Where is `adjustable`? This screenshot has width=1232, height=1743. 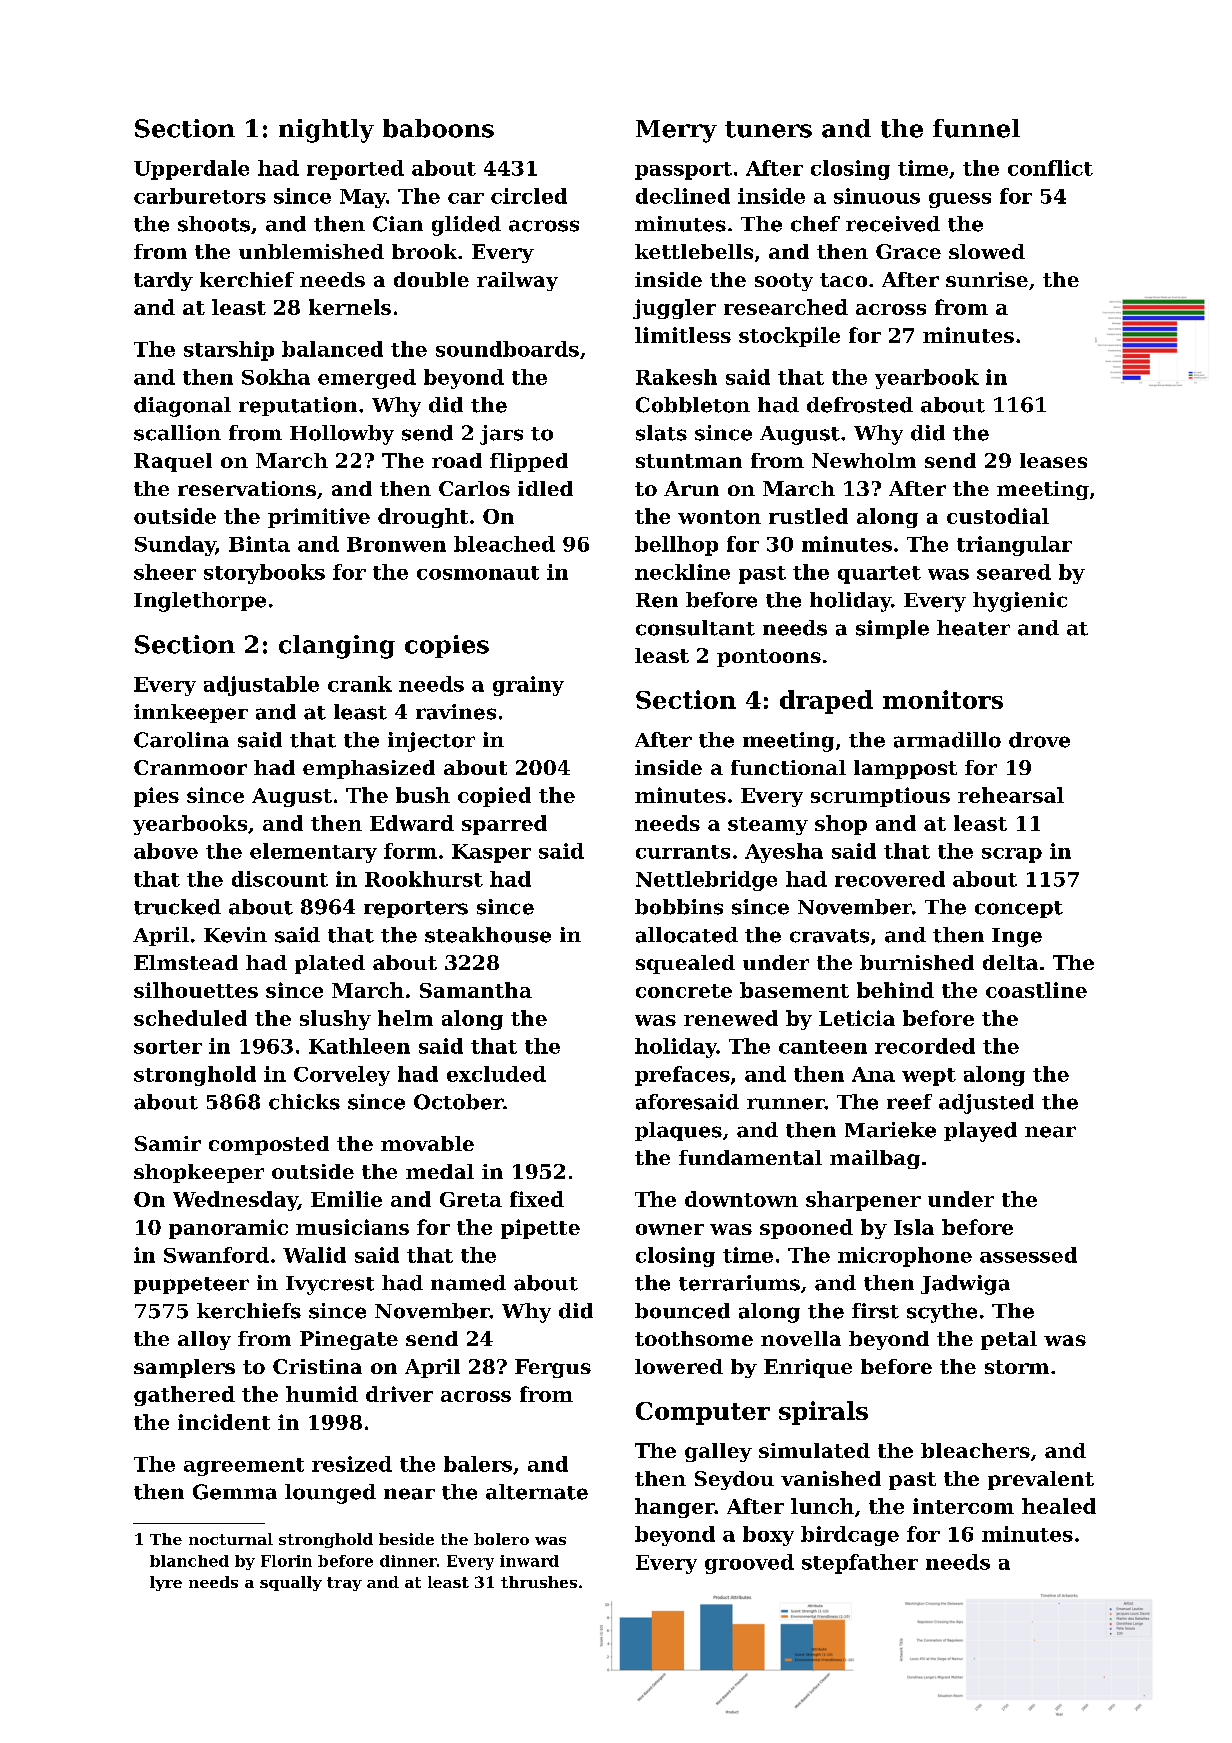 adjustable is located at coordinates (261, 686).
